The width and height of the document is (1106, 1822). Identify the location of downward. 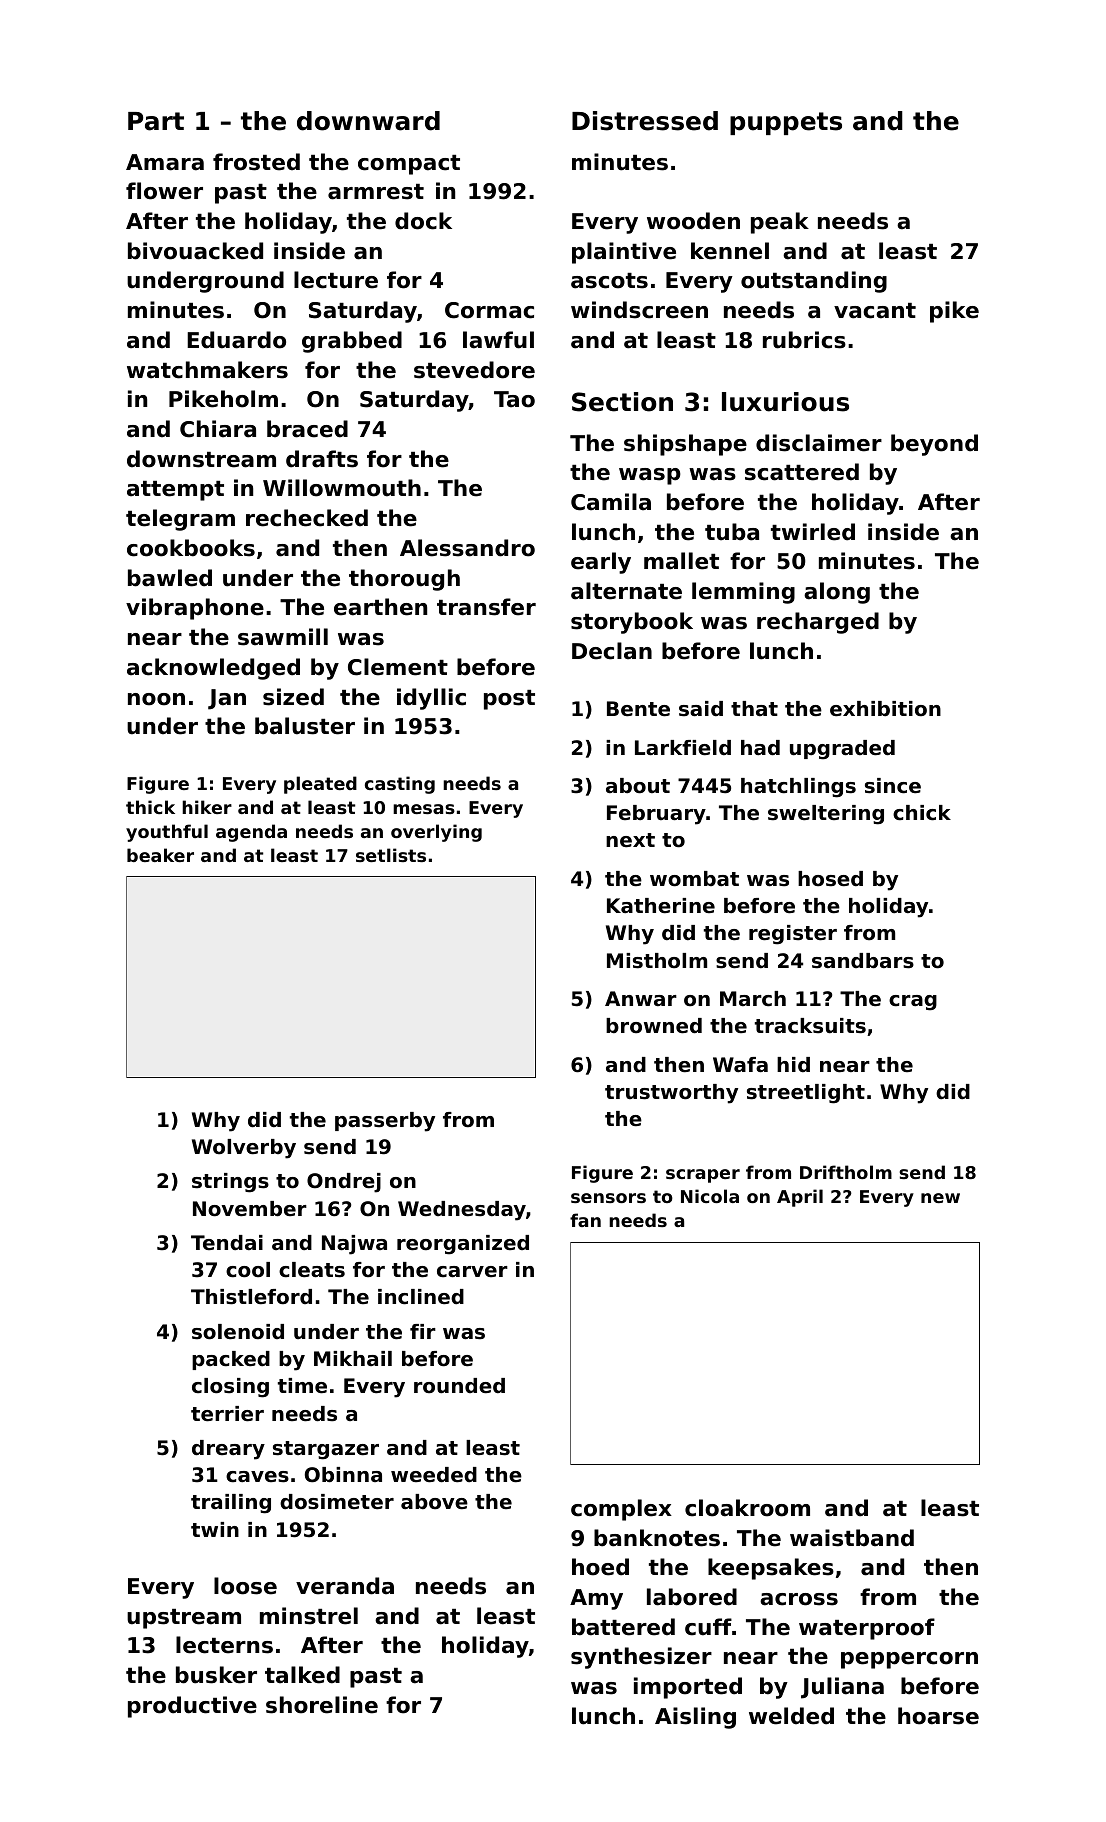
(368, 121).
